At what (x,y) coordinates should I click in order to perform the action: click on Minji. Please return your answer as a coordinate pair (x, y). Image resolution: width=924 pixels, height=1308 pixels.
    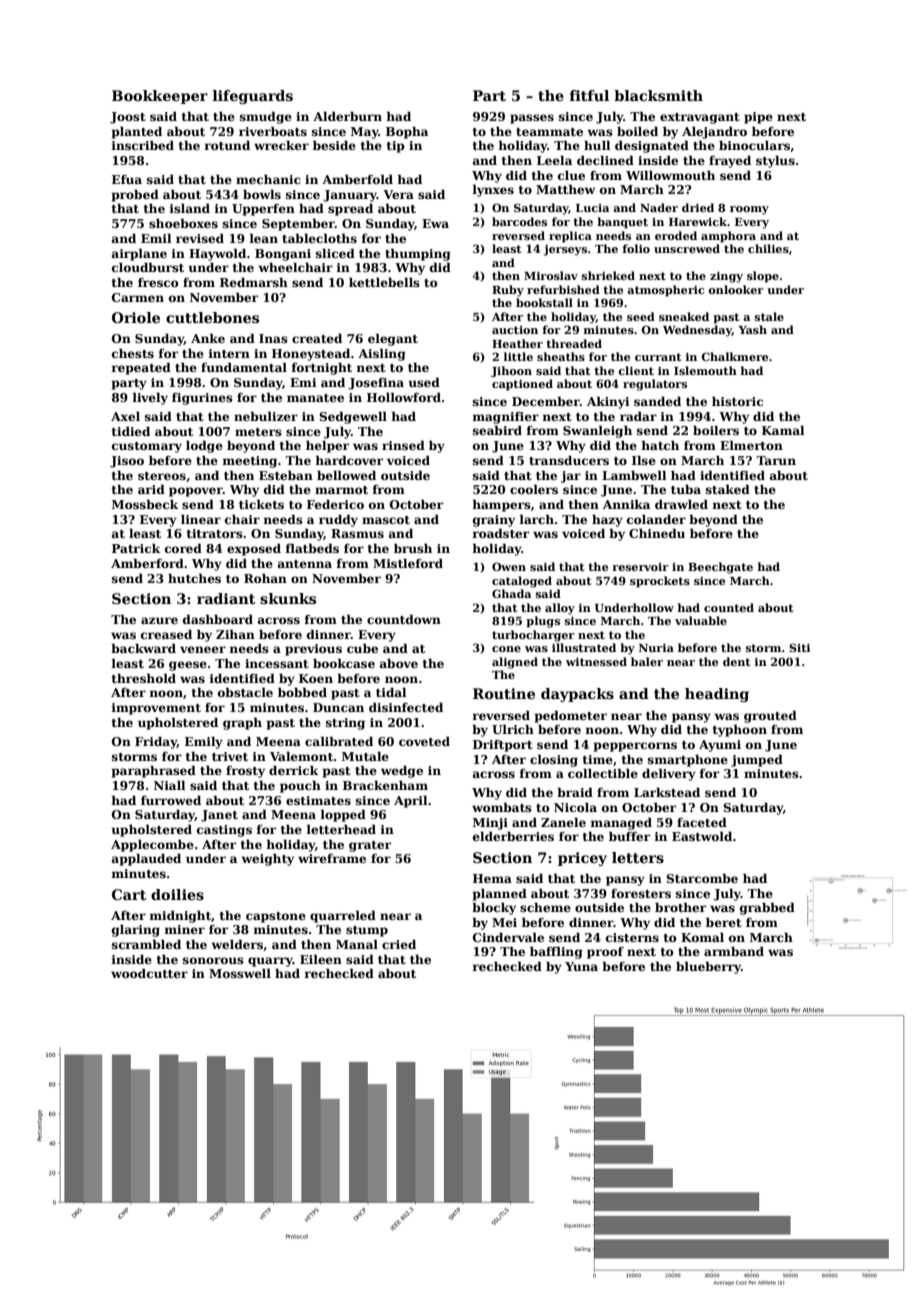
    Looking at the image, I should click on (490, 824).
